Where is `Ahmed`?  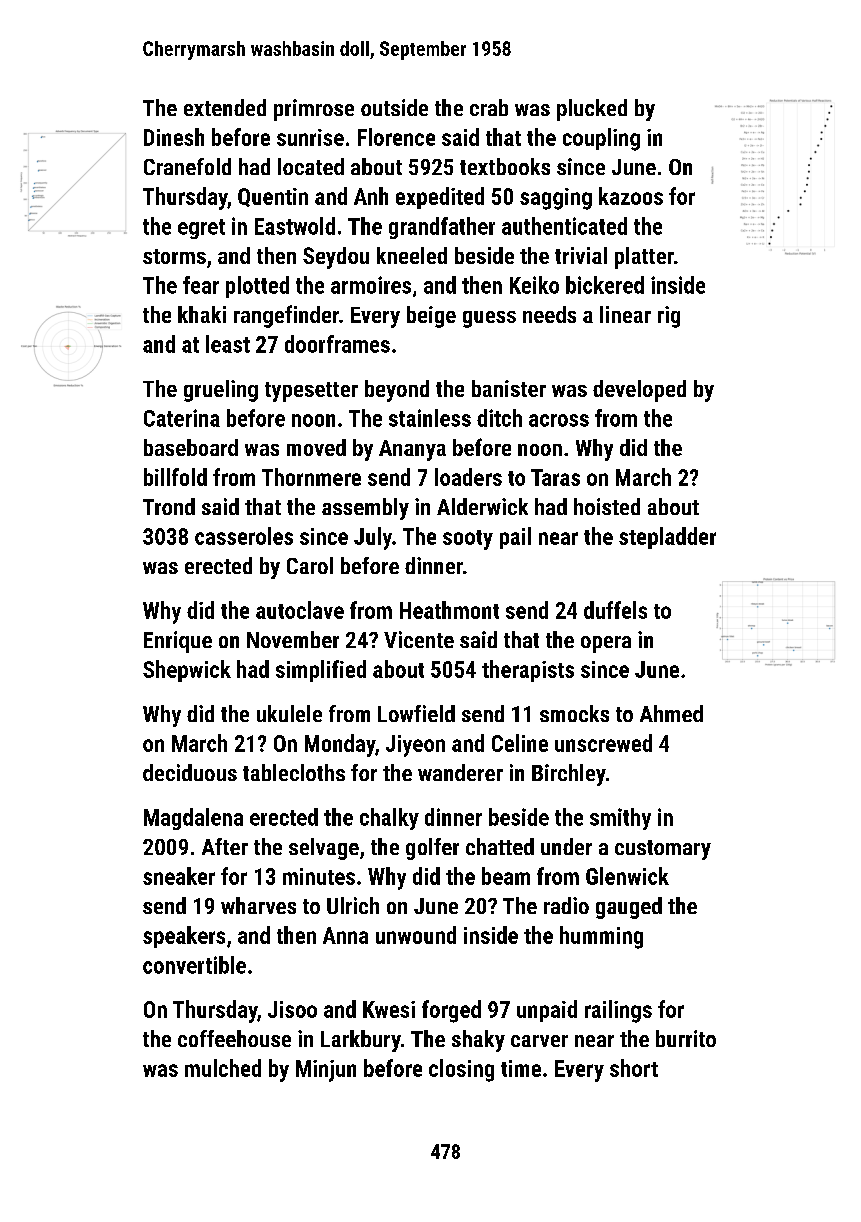 Ahmed is located at coordinates (671, 713).
